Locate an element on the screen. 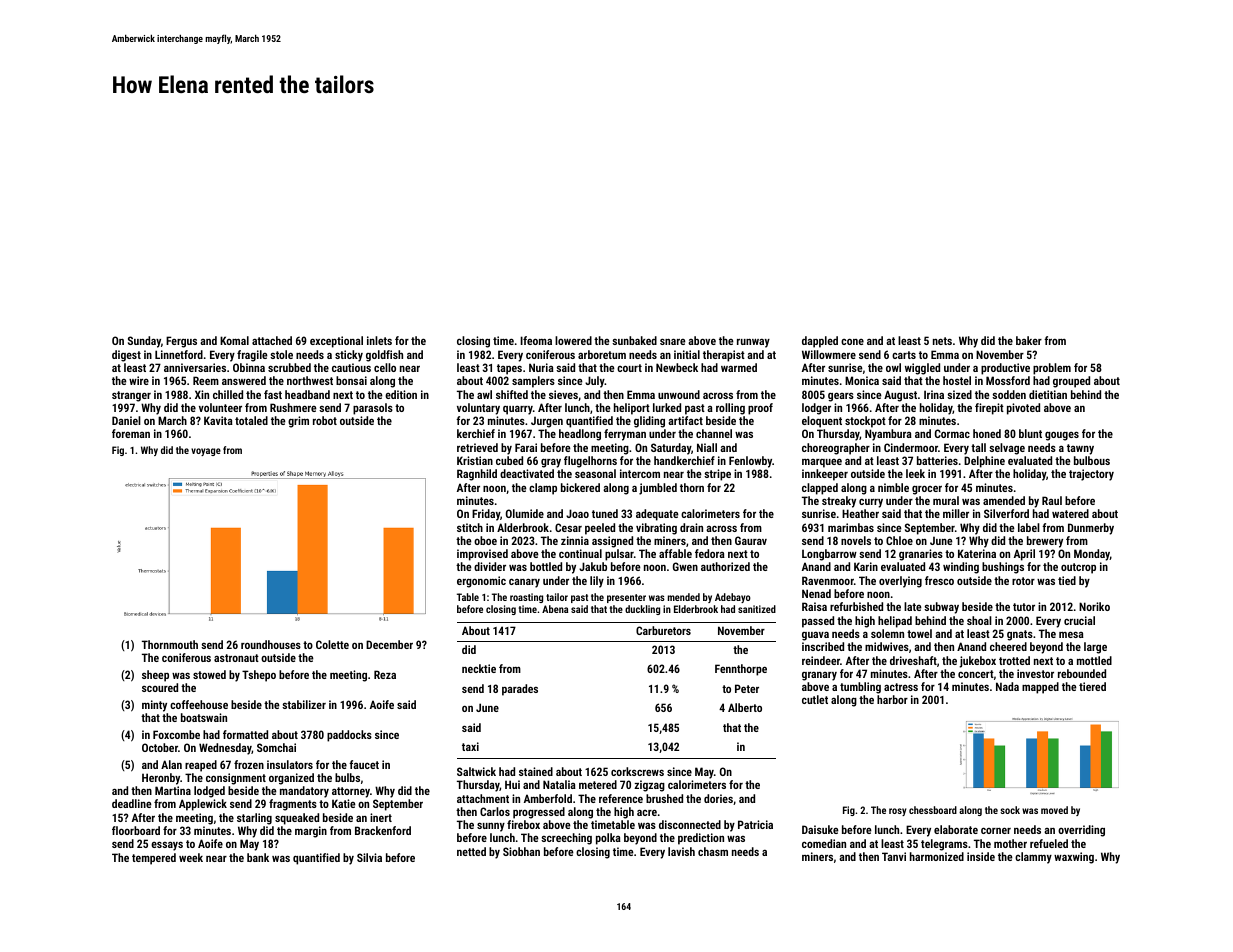 Image resolution: width=1233 pixels, height=952 pixels. mapped is located at coordinates (1040, 688).
